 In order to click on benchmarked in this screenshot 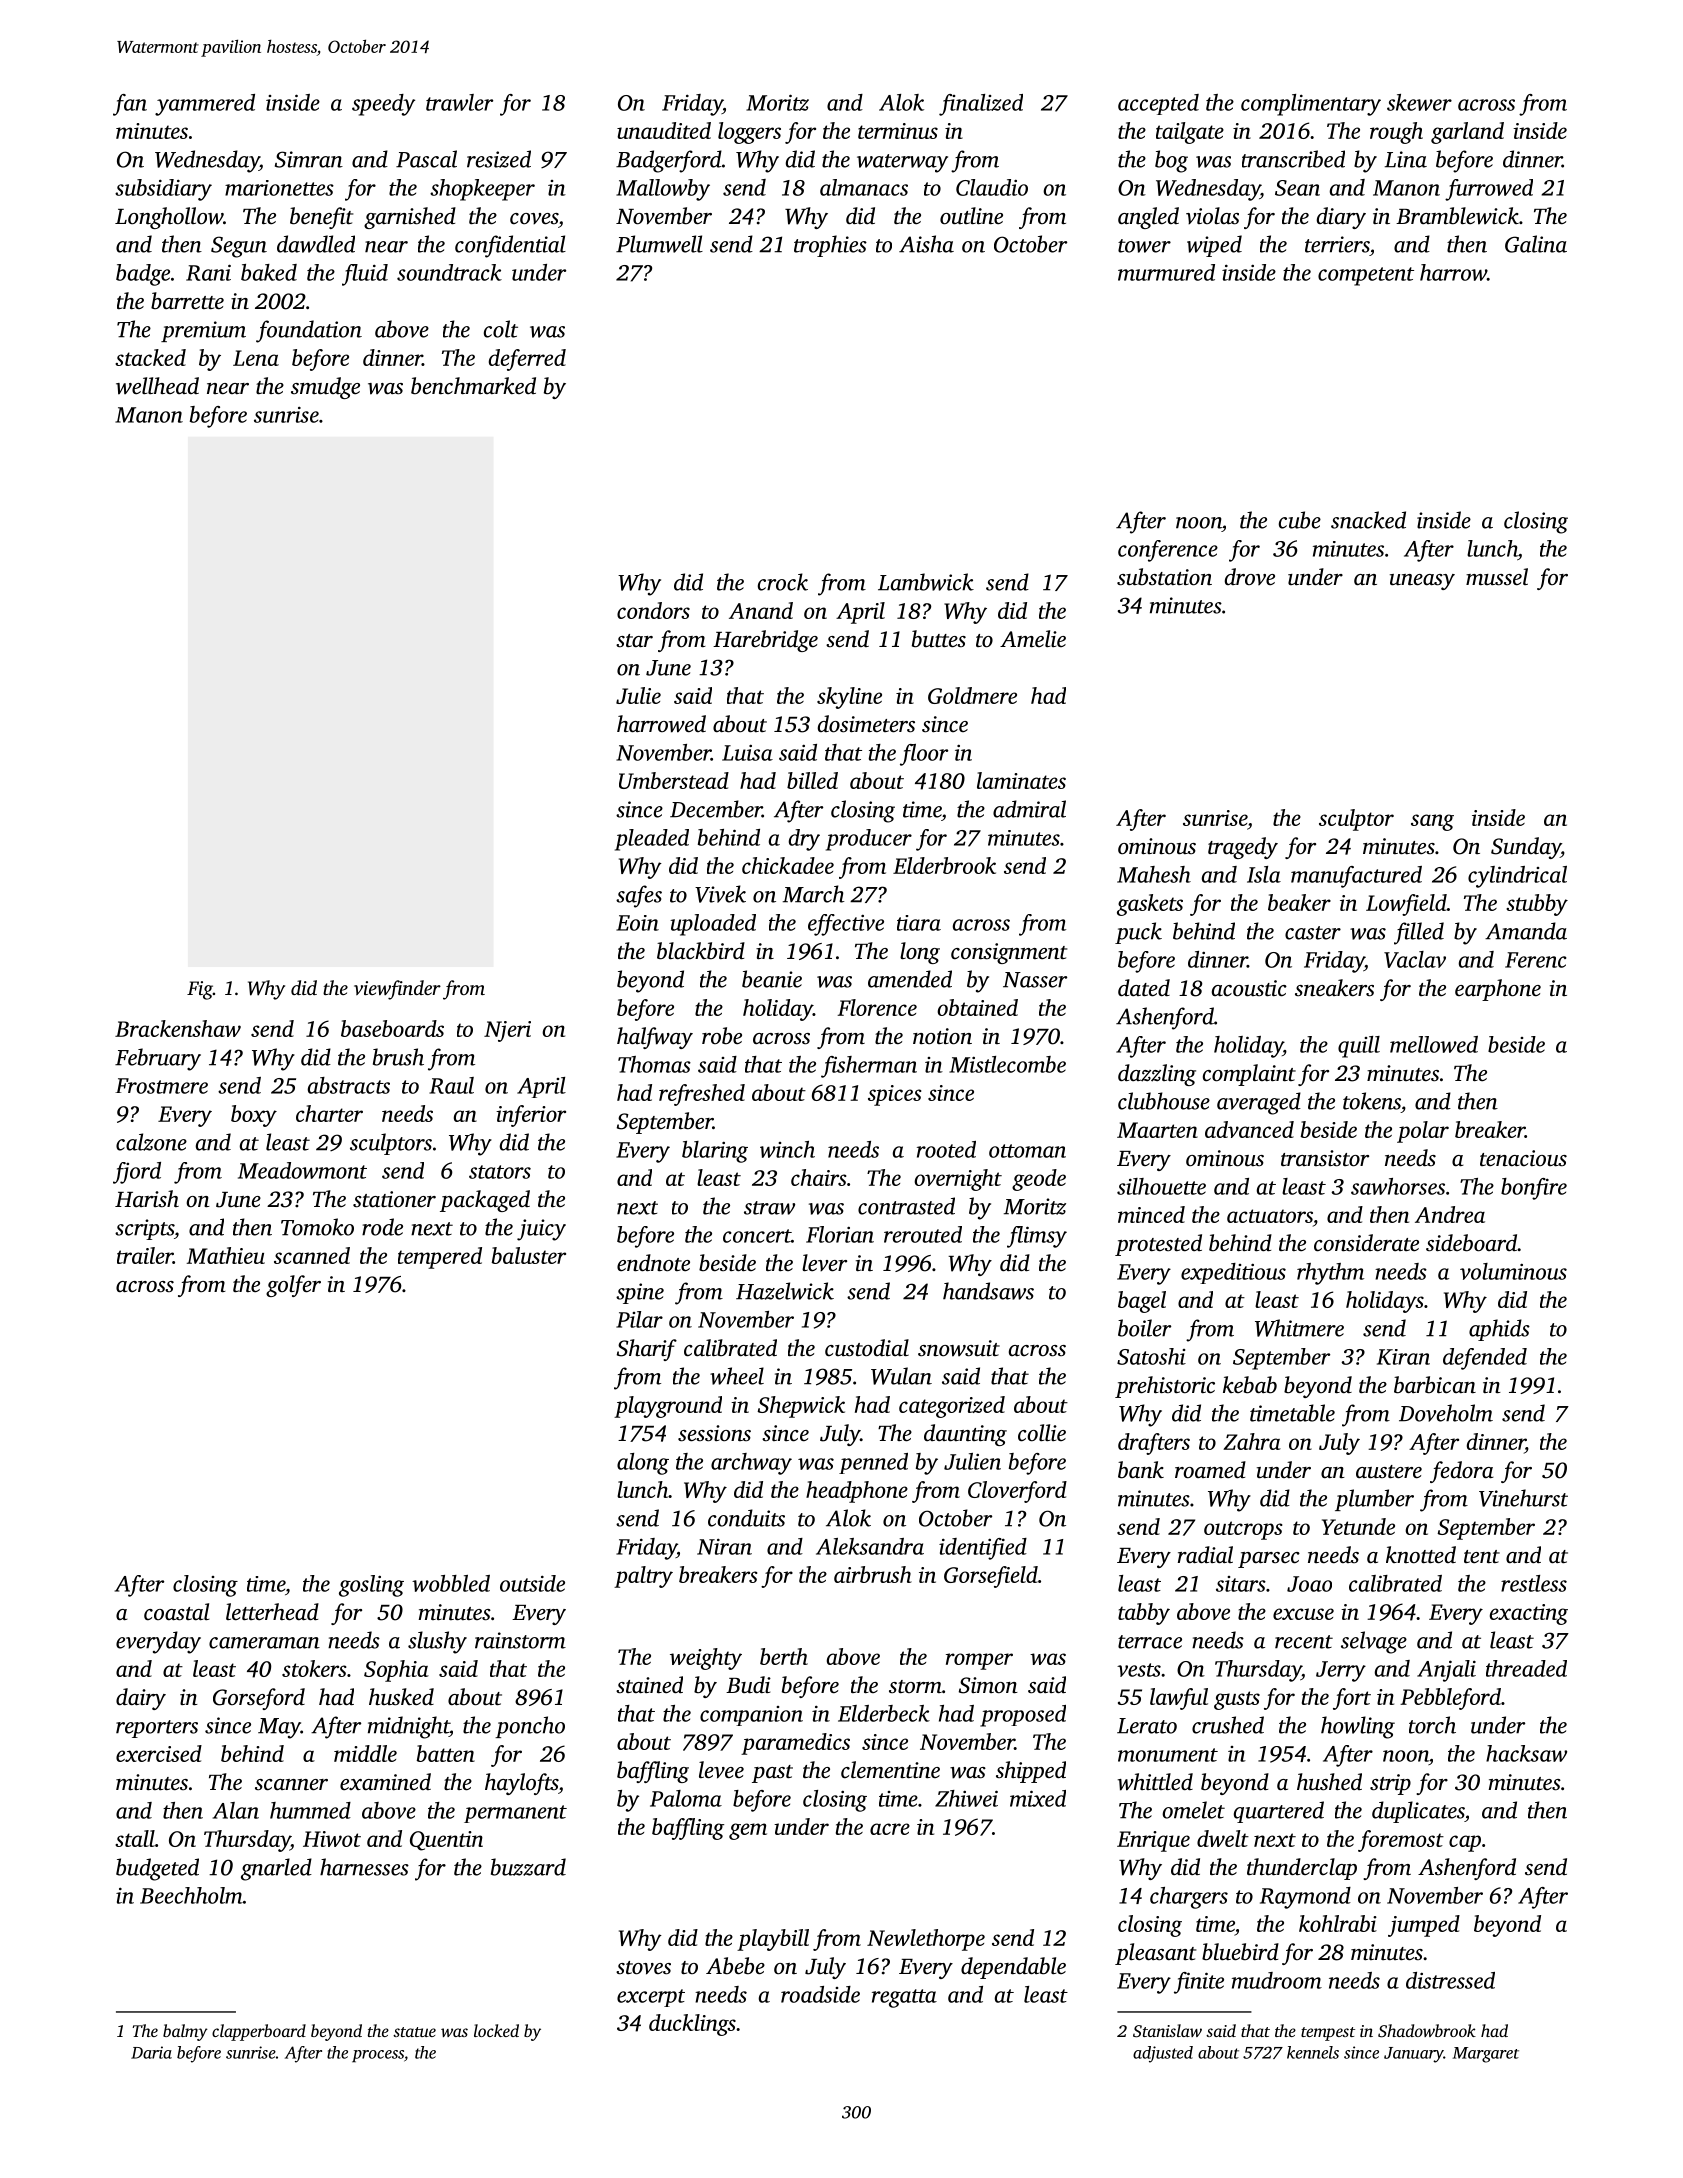, I will do `click(473, 386)`.
